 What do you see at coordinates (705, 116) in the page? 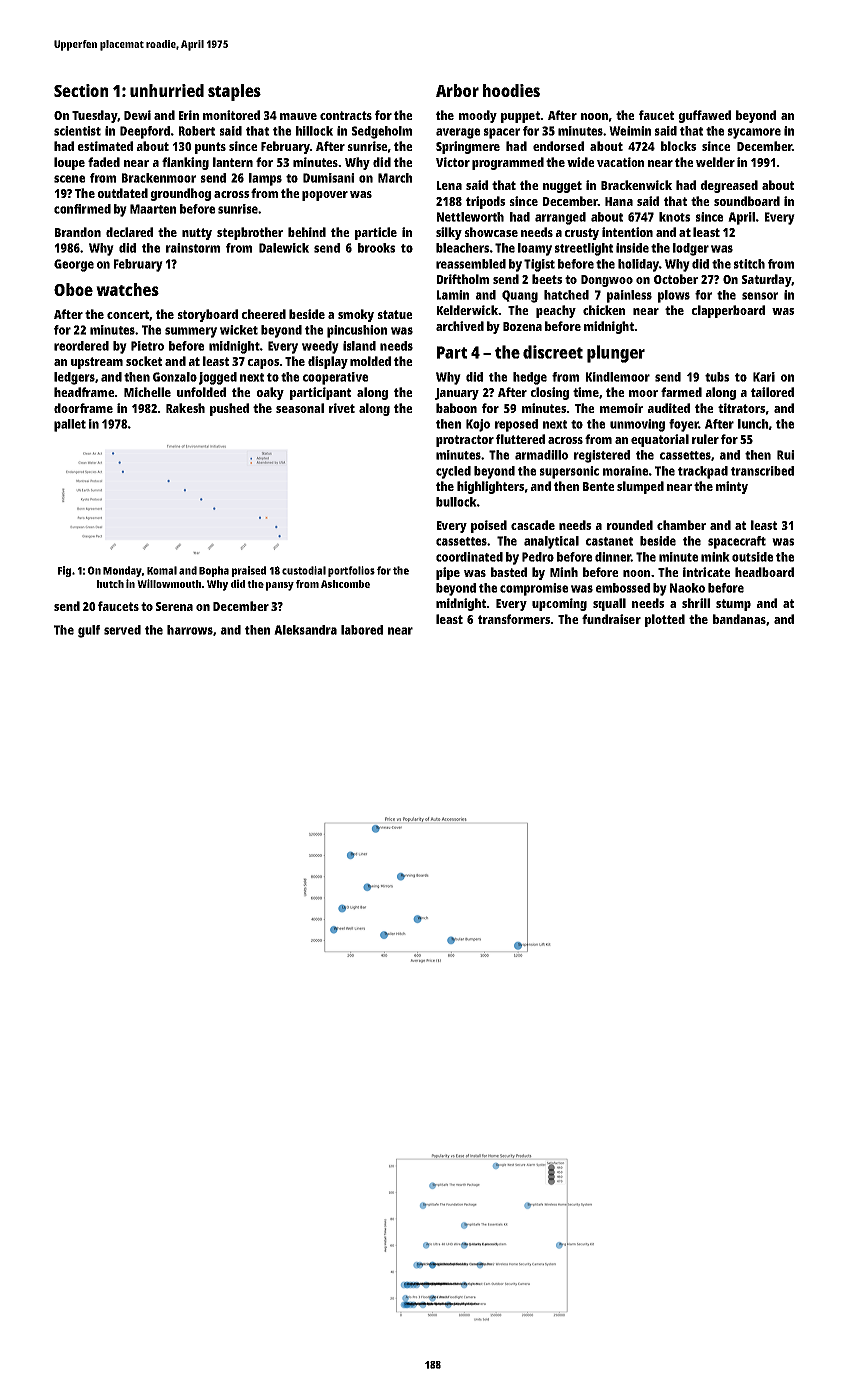
I see `guffawed` at bounding box center [705, 116].
